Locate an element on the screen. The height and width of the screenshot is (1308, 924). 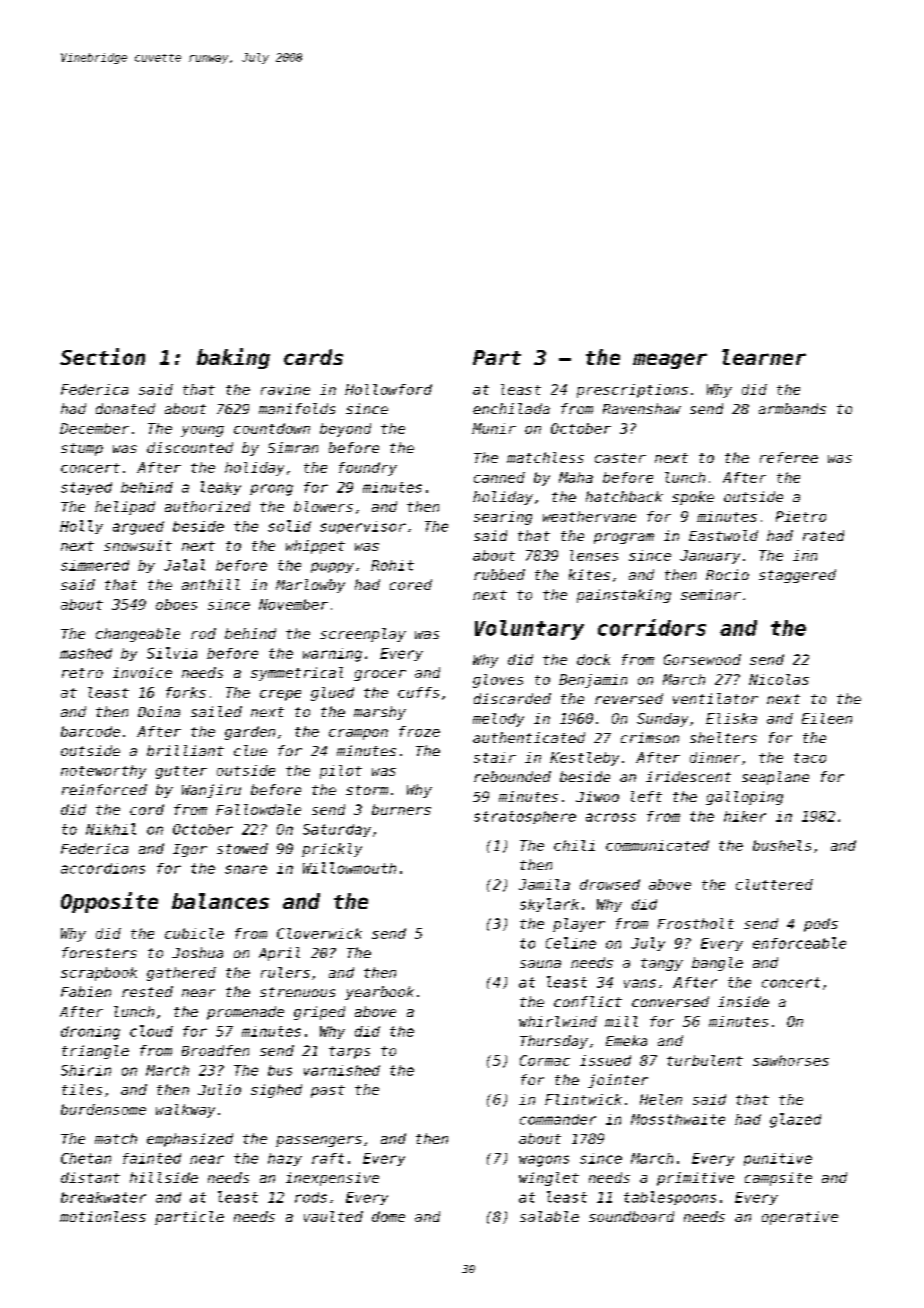
Eileen is located at coordinates (827, 718).
